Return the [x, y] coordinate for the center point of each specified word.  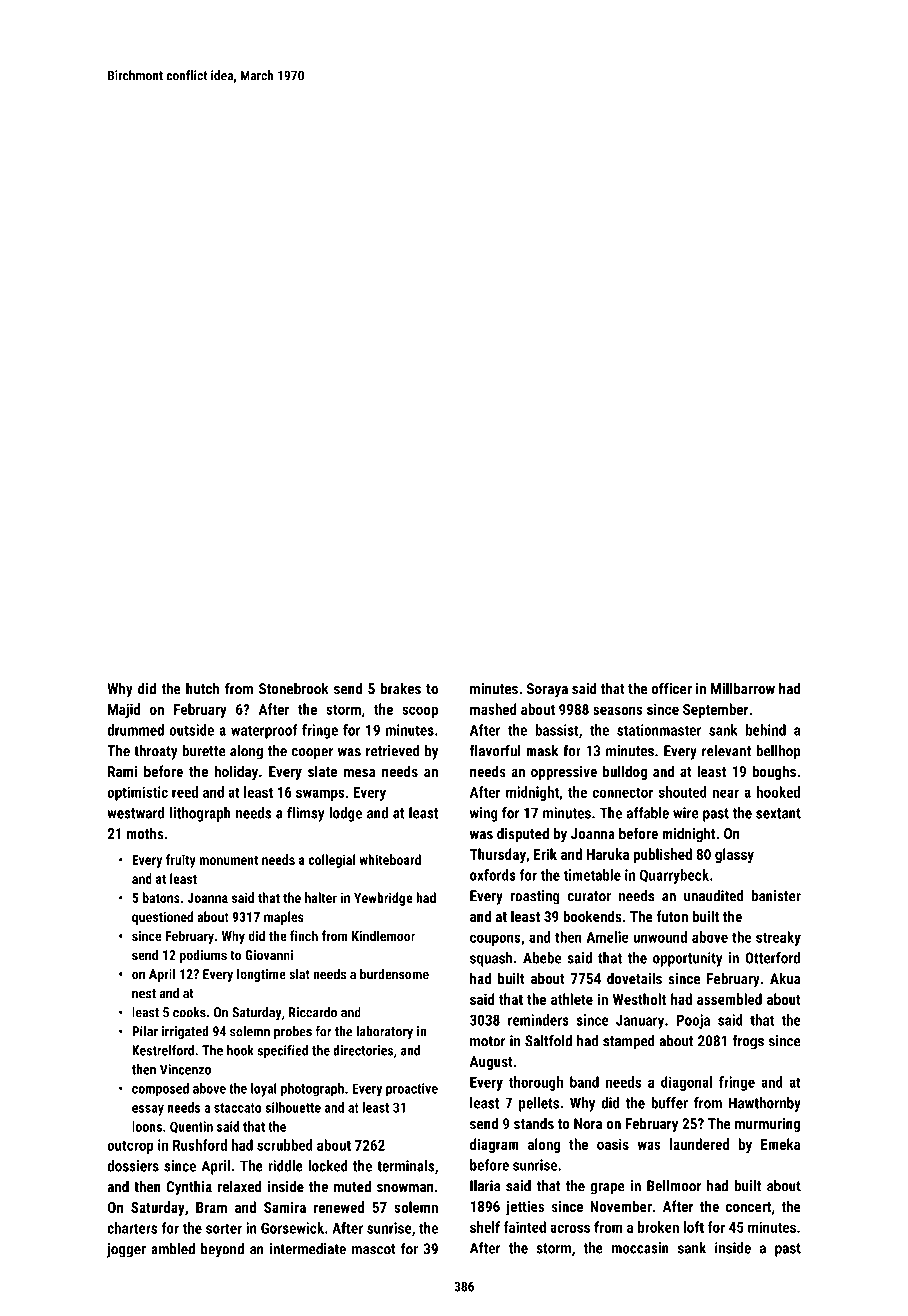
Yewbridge [383, 899]
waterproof [264, 731]
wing [484, 814]
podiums [203, 956]
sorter [224, 1228]
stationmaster [659, 730]
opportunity [688, 959]
